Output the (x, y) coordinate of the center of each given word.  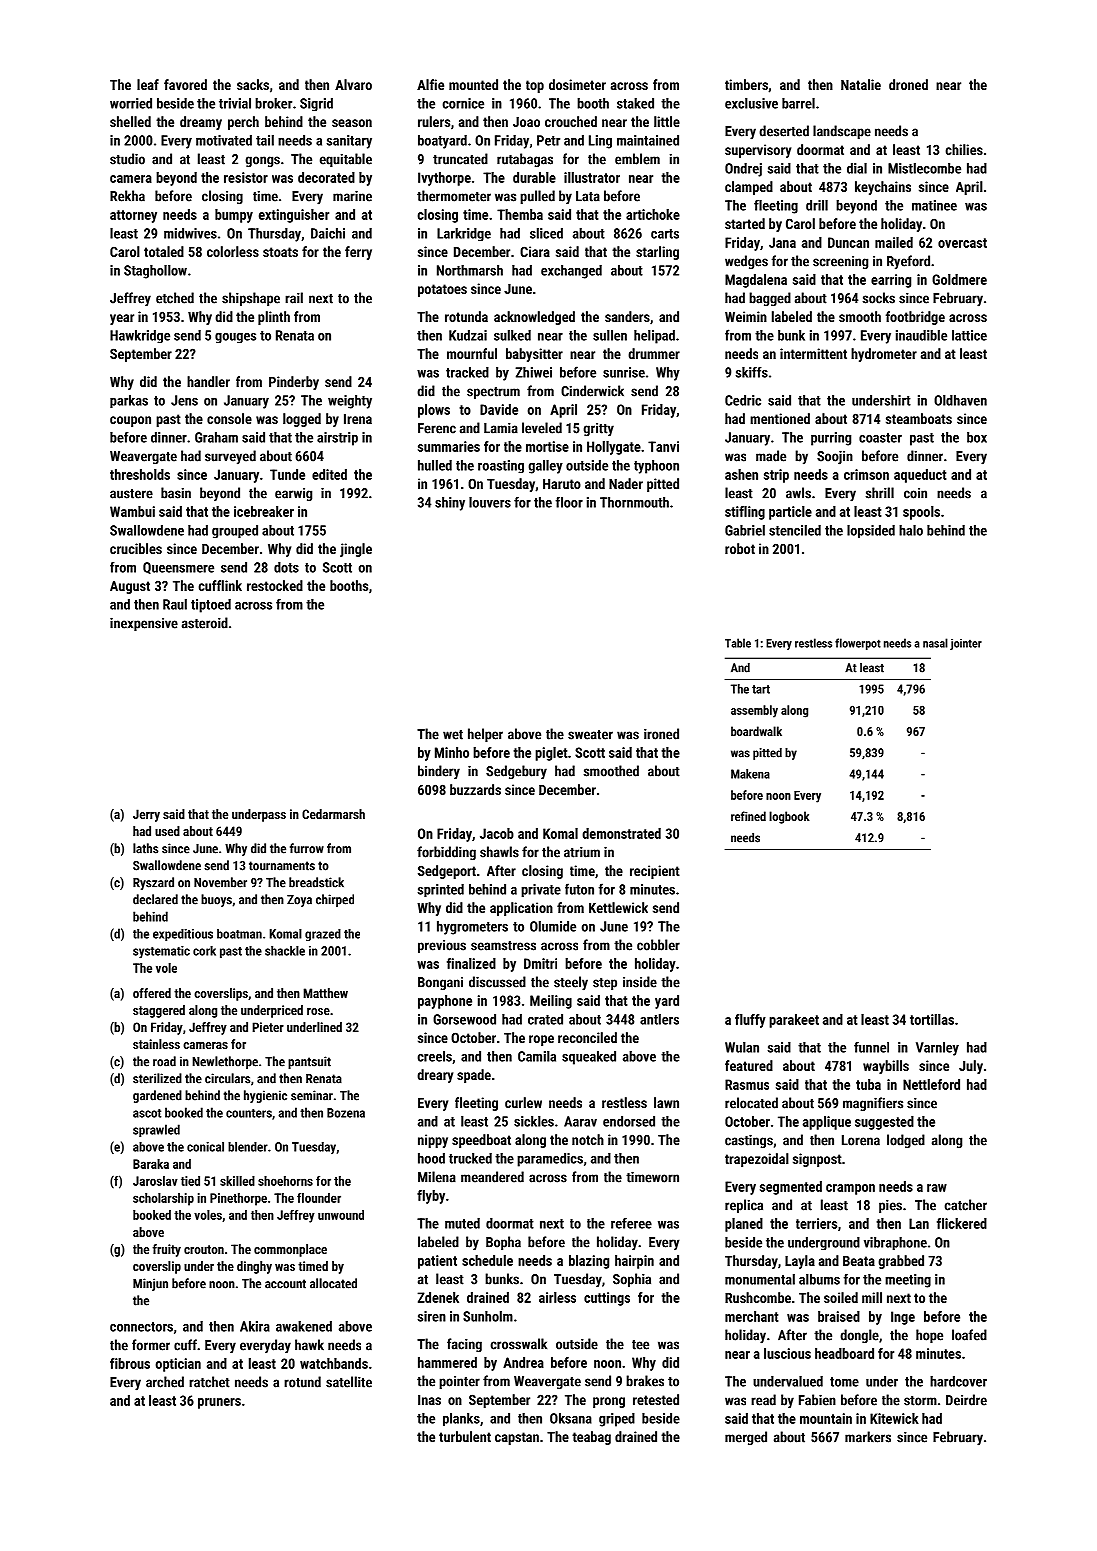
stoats (280, 252)
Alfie (430, 84)
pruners (219, 1403)
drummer (654, 353)
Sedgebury (516, 772)
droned (908, 84)
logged (302, 420)
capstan (517, 1438)
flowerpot (858, 644)
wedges (746, 262)
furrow (307, 848)
